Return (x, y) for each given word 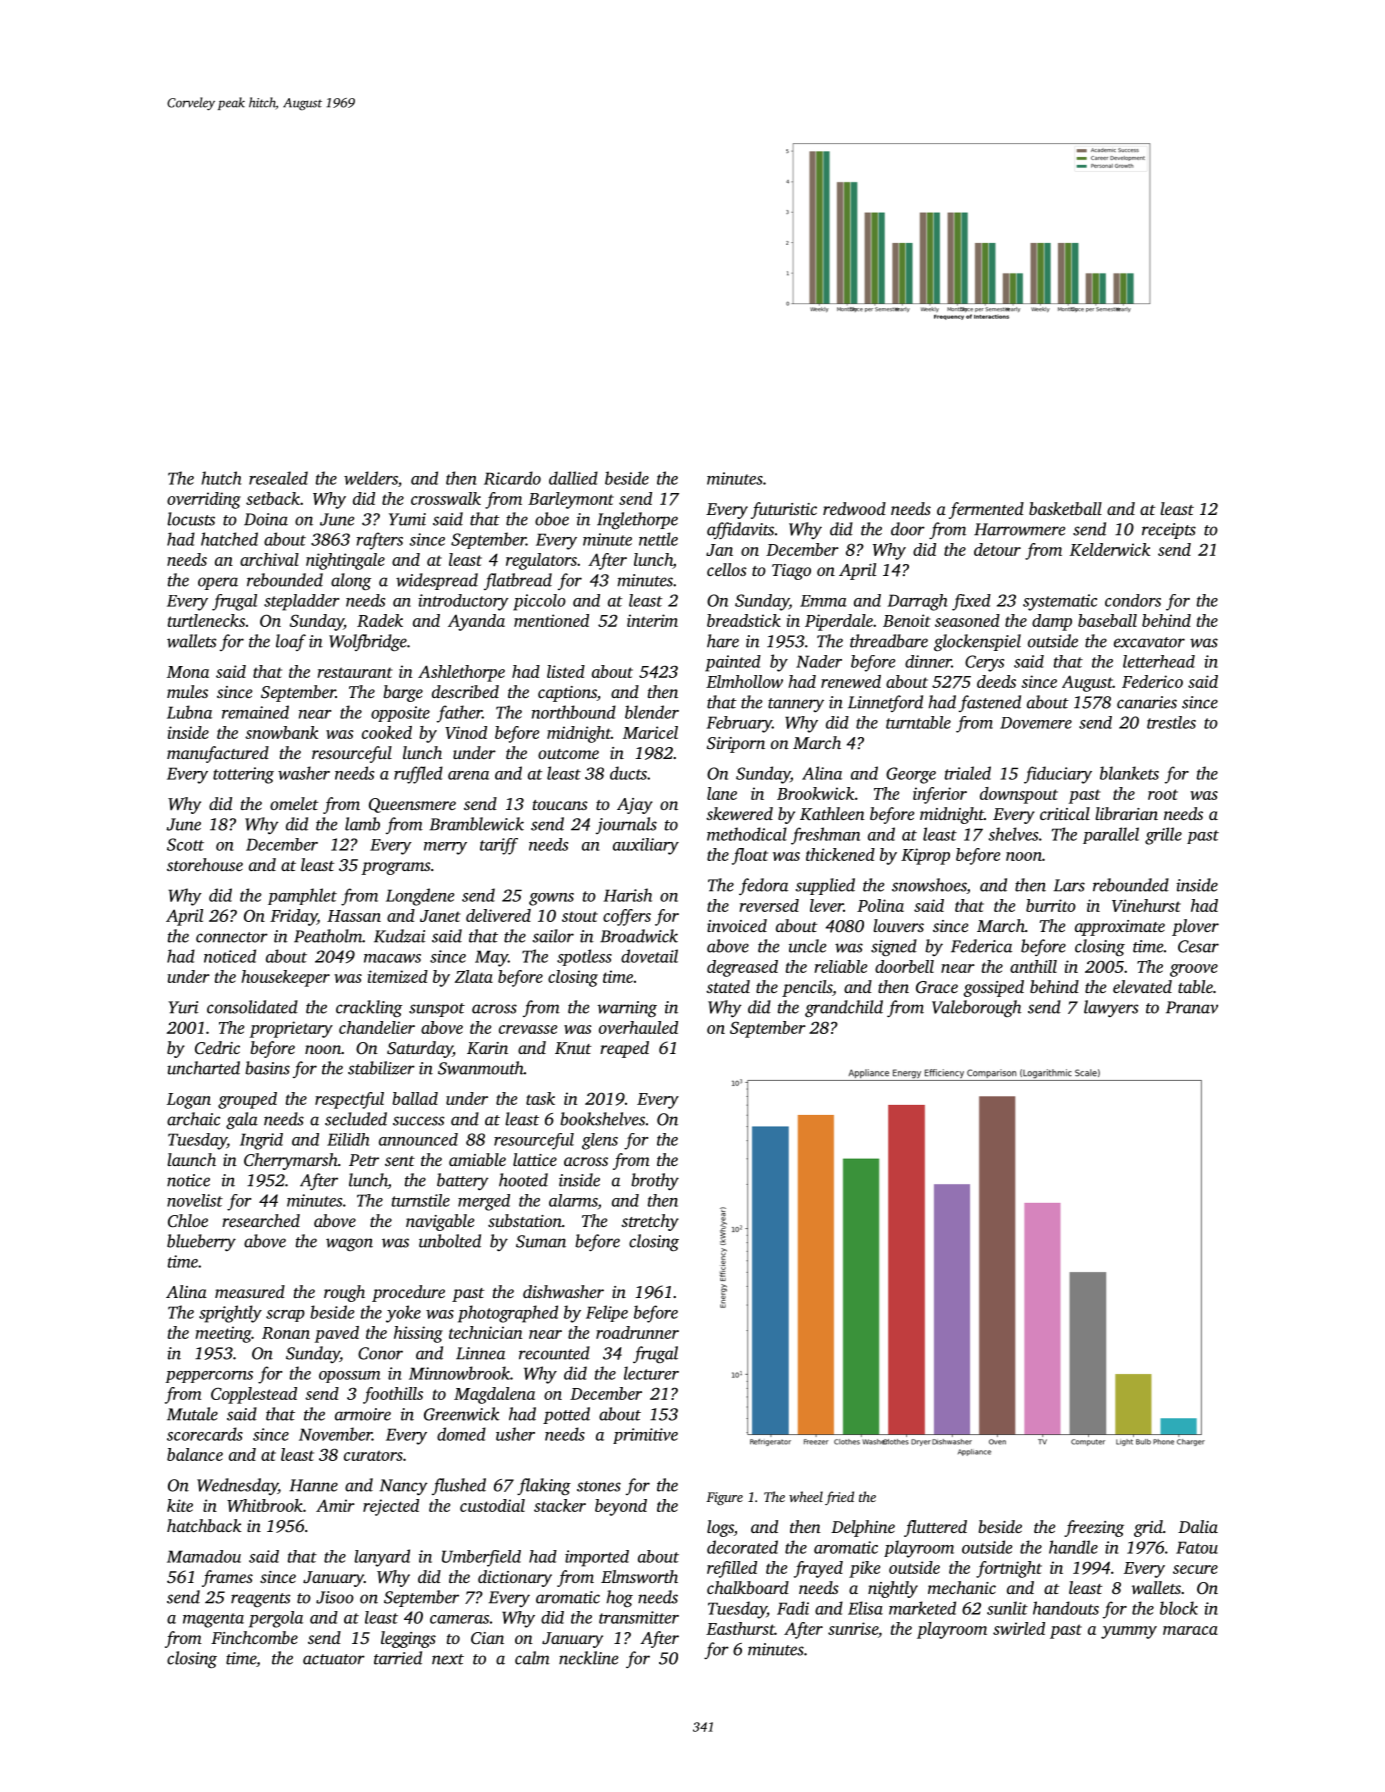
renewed (851, 681)
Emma (823, 601)
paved (337, 1334)
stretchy (650, 1222)
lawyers (1111, 1008)
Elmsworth (639, 1576)
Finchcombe (254, 1637)
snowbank (281, 732)
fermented (986, 510)
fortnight (1009, 1569)
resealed (278, 478)
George (911, 775)
